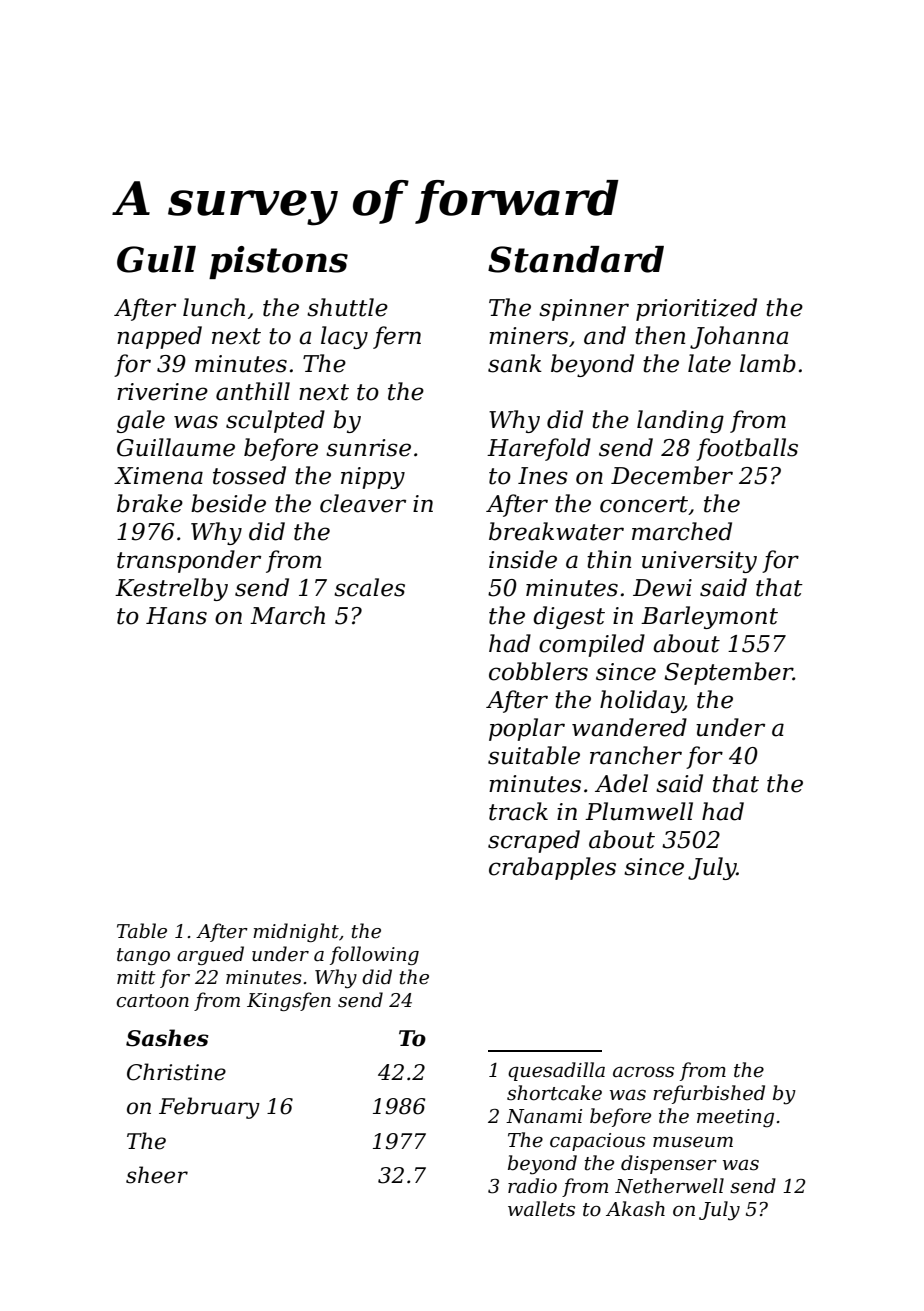 The height and width of the screenshot is (1311, 924). Describe the element at coordinates (157, 1175) in the screenshot. I see `sheer` at that location.
